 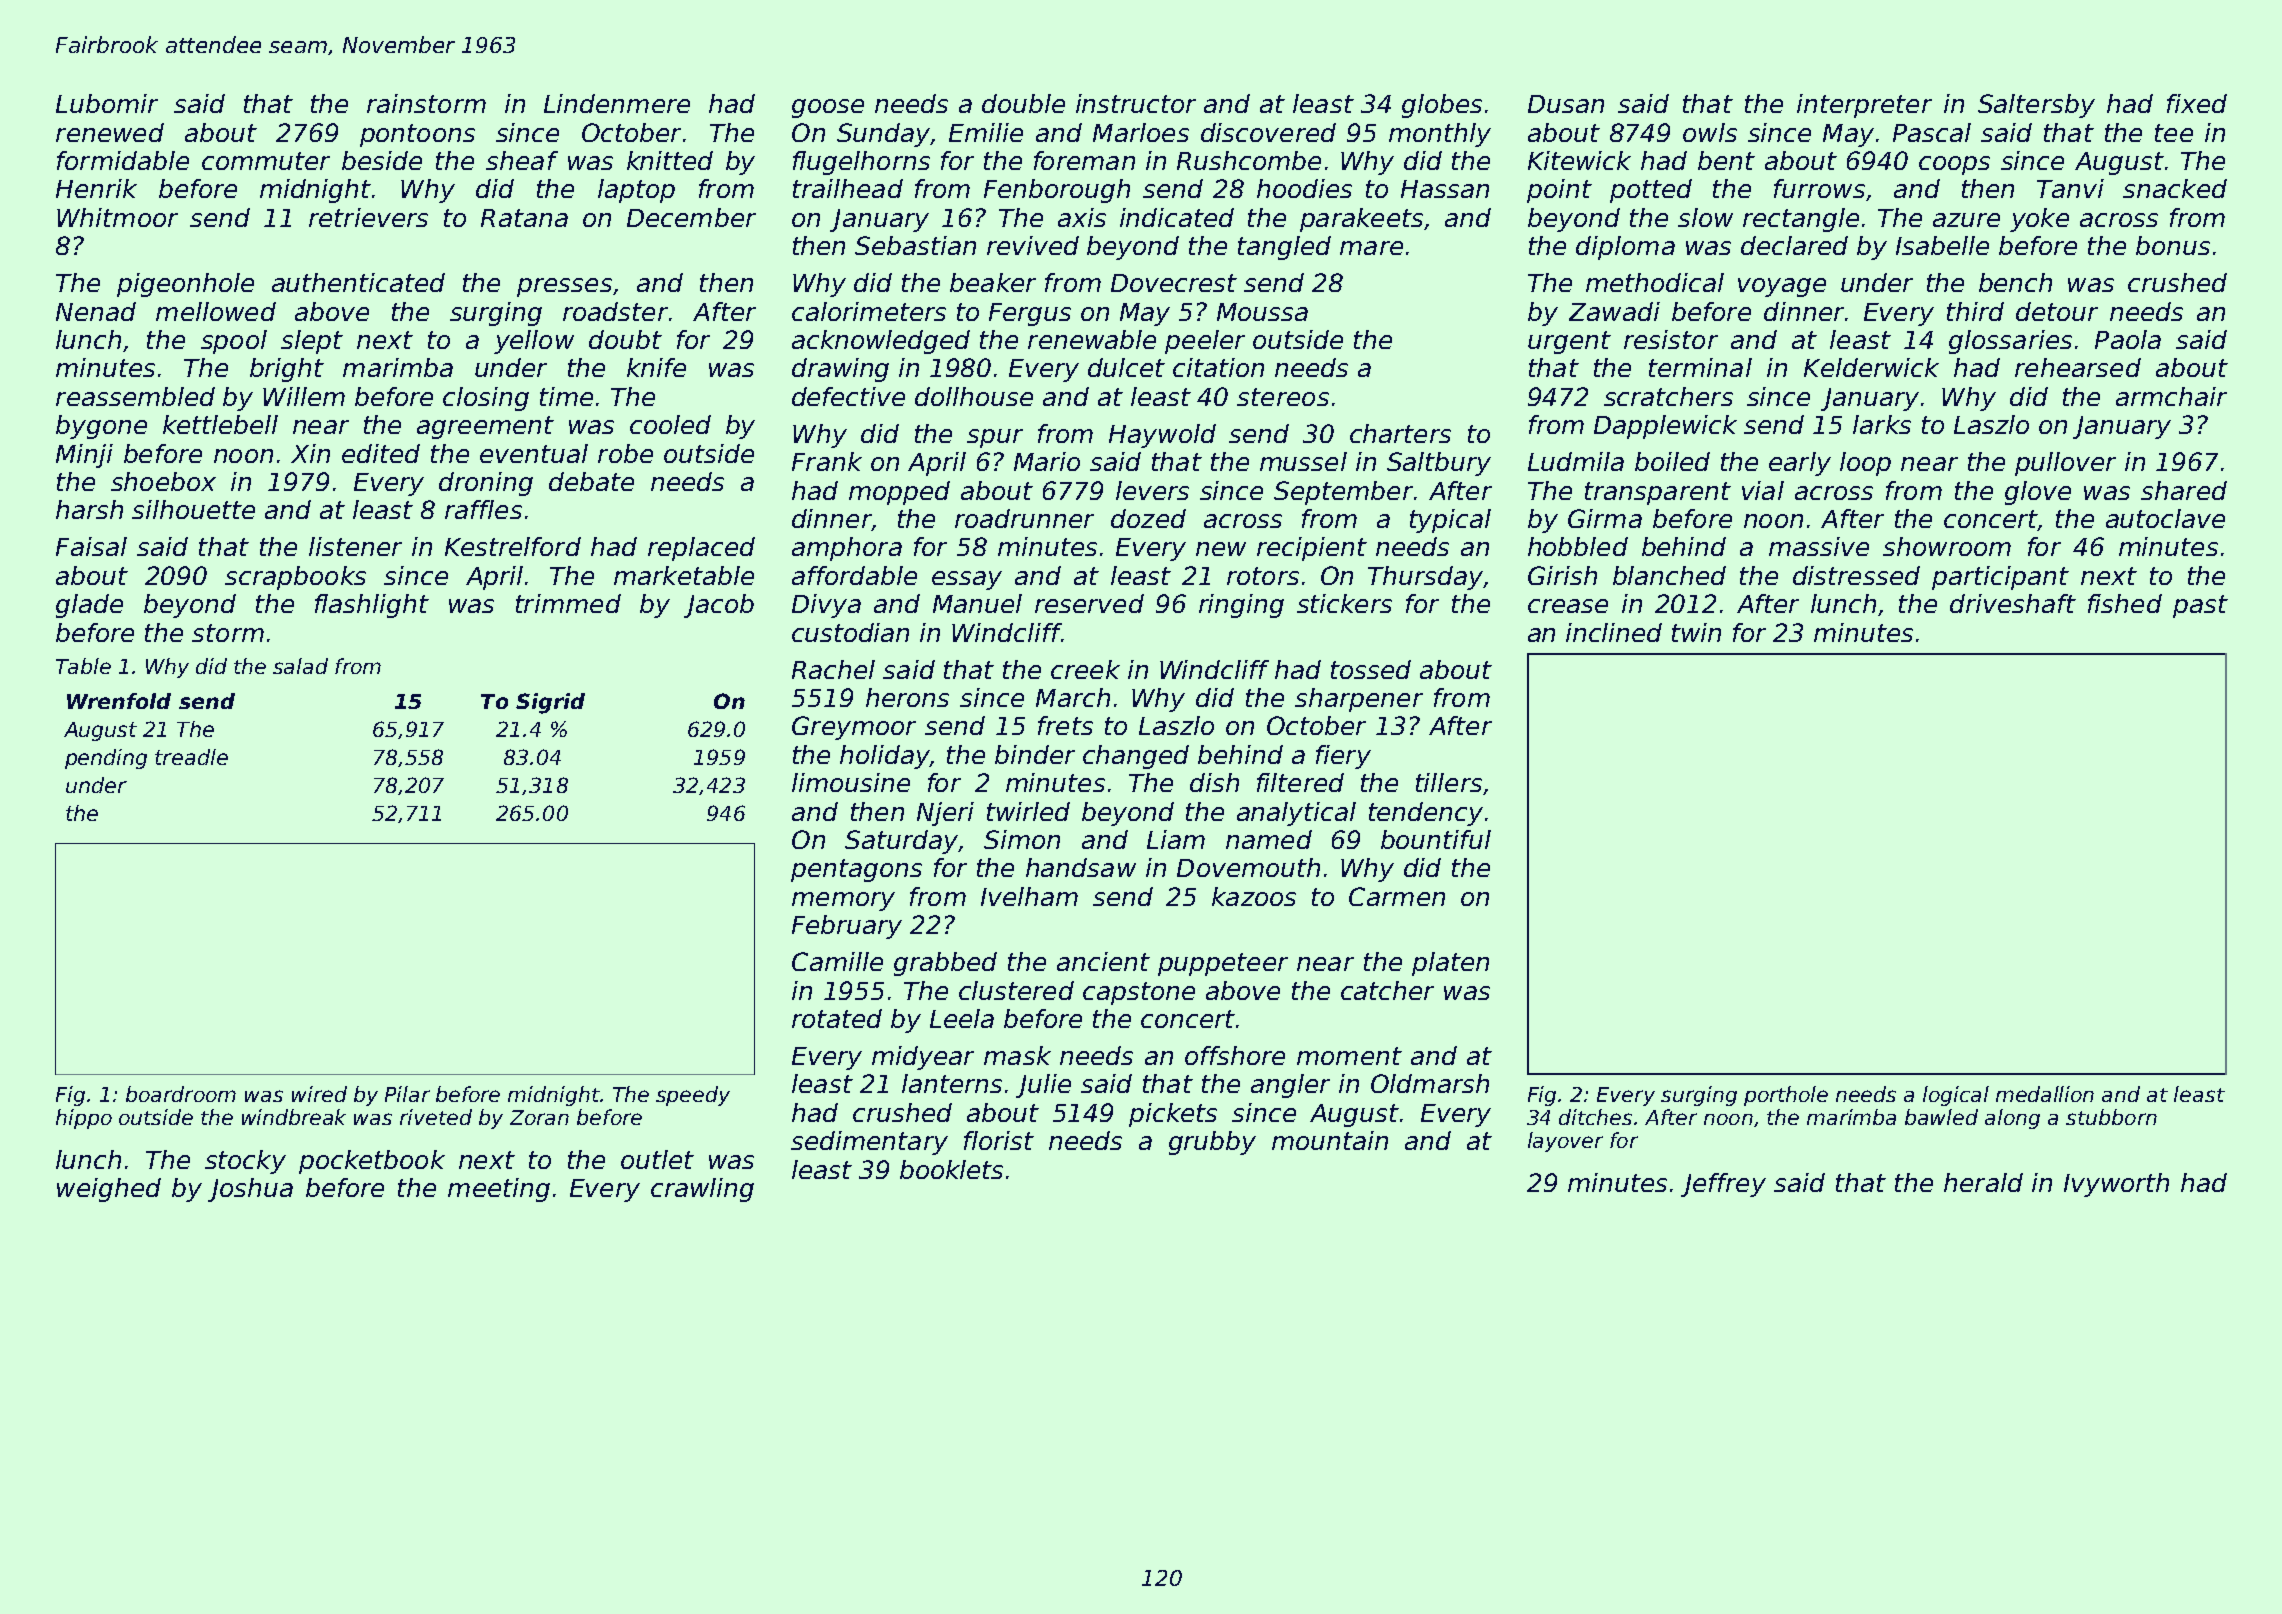 I want to click on Sigrid, so click(x=550, y=703).
